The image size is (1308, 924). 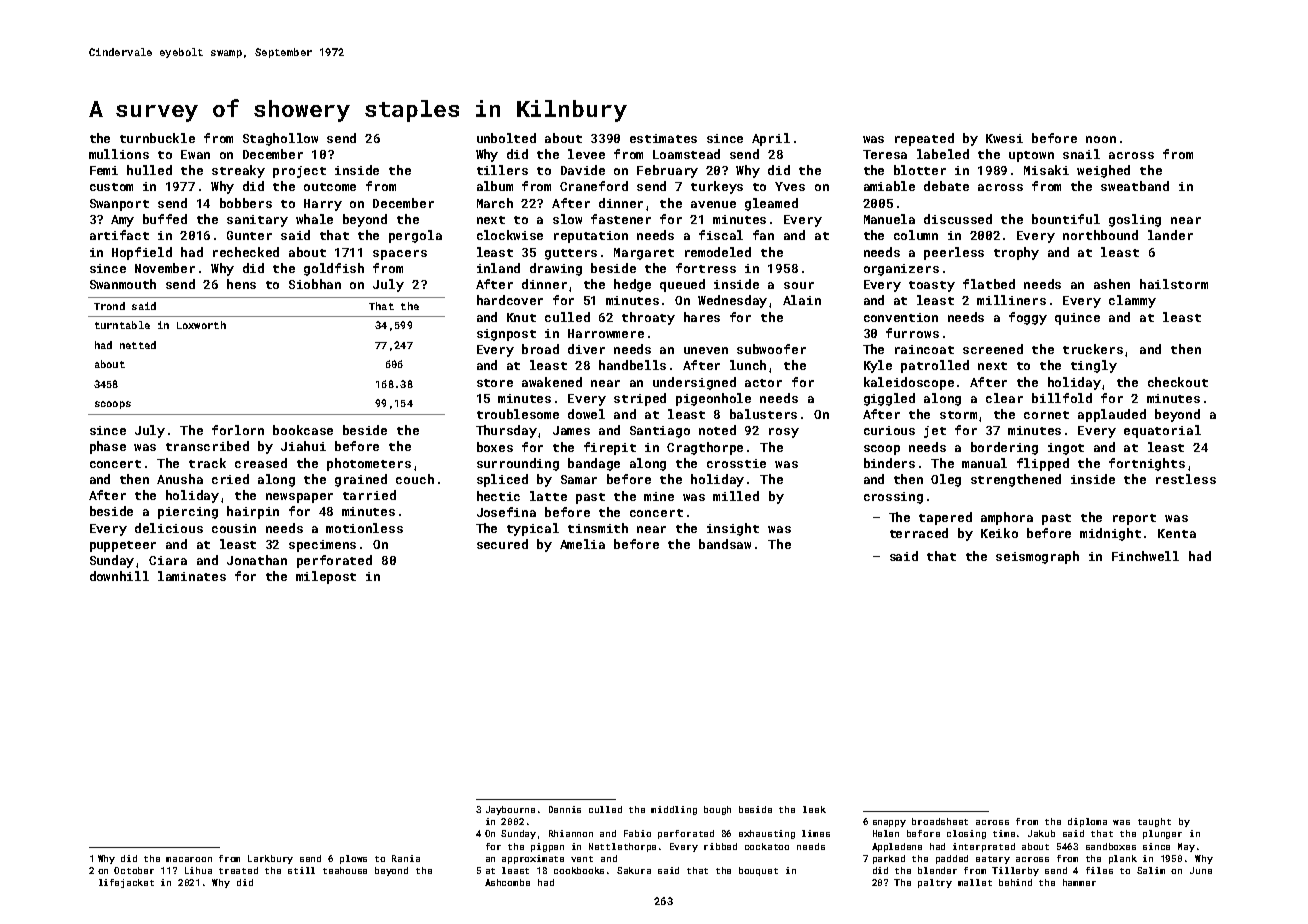 What do you see at coordinates (674, 810) in the page?
I see `middling` at bounding box center [674, 810].
